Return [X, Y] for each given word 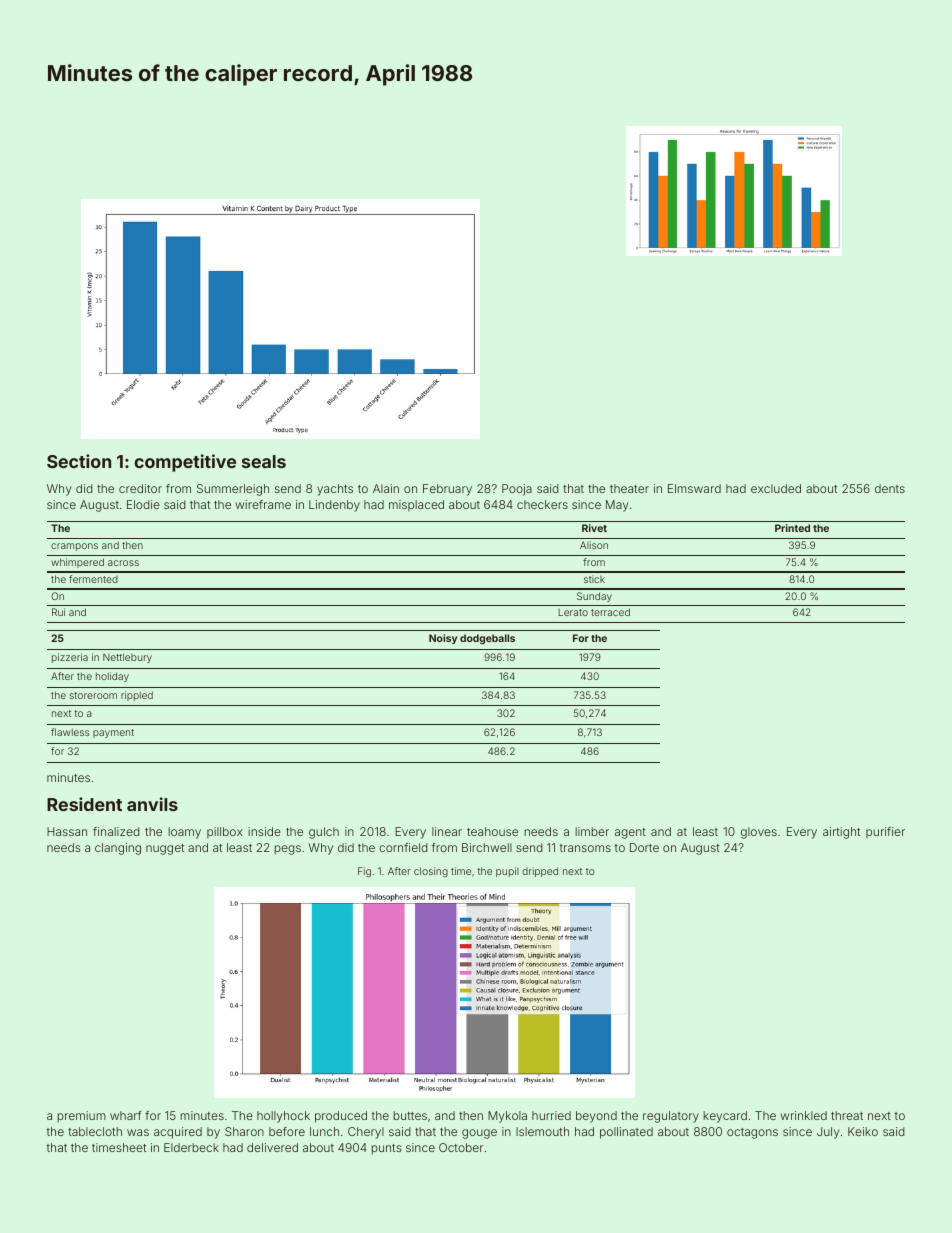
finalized [116, 831]
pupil [507, 872]
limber [592, 831]
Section [79, 461]
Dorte [644, 847]
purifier [885, 832]
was [138, 1132]
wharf [125, 1115]
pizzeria [70, 658]
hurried [551, 1115]
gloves [759, 833]
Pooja [517, 490]
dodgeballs [487, 639]
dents [890, 488]
